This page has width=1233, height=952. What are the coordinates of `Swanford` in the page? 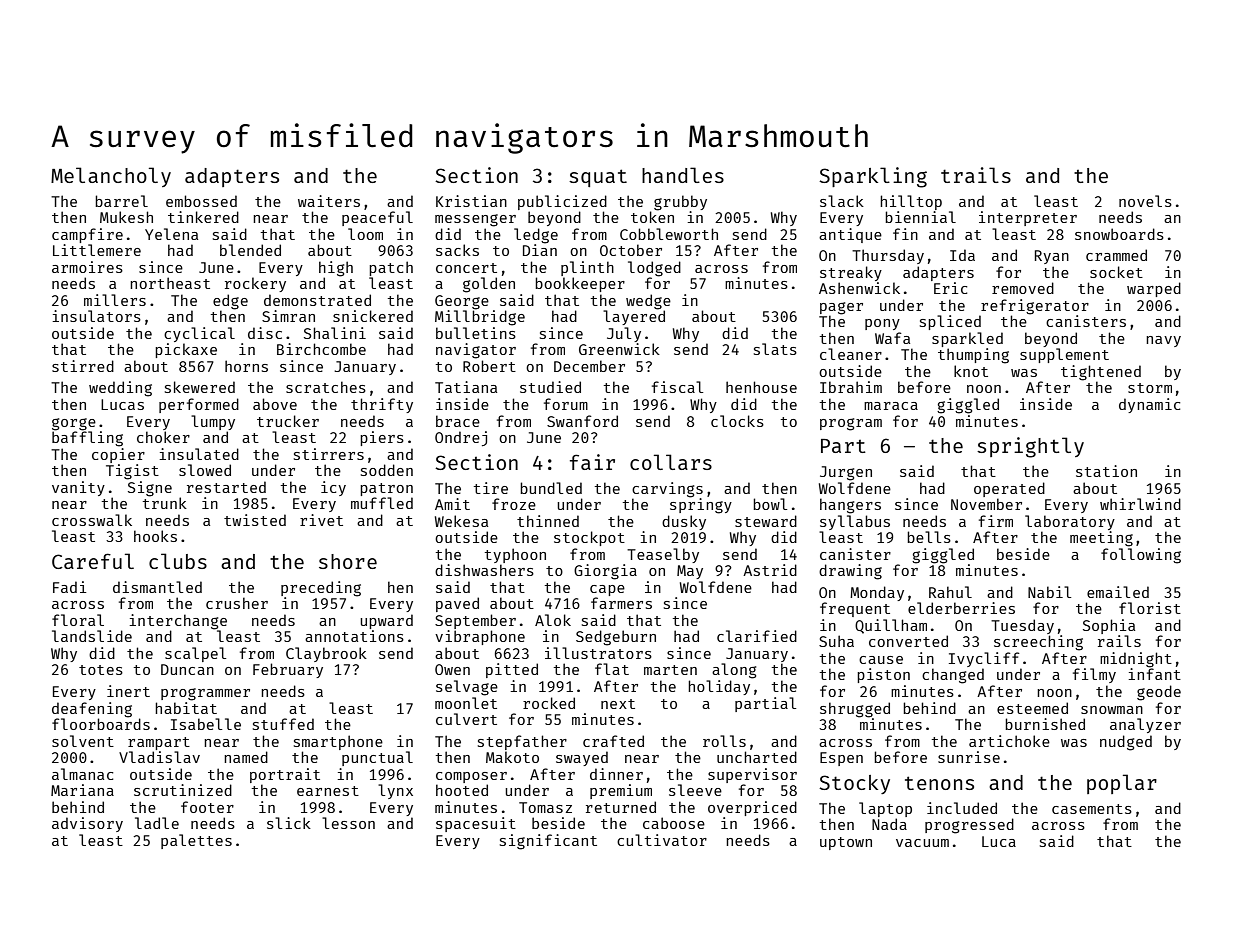 It's located at (582, 421).
